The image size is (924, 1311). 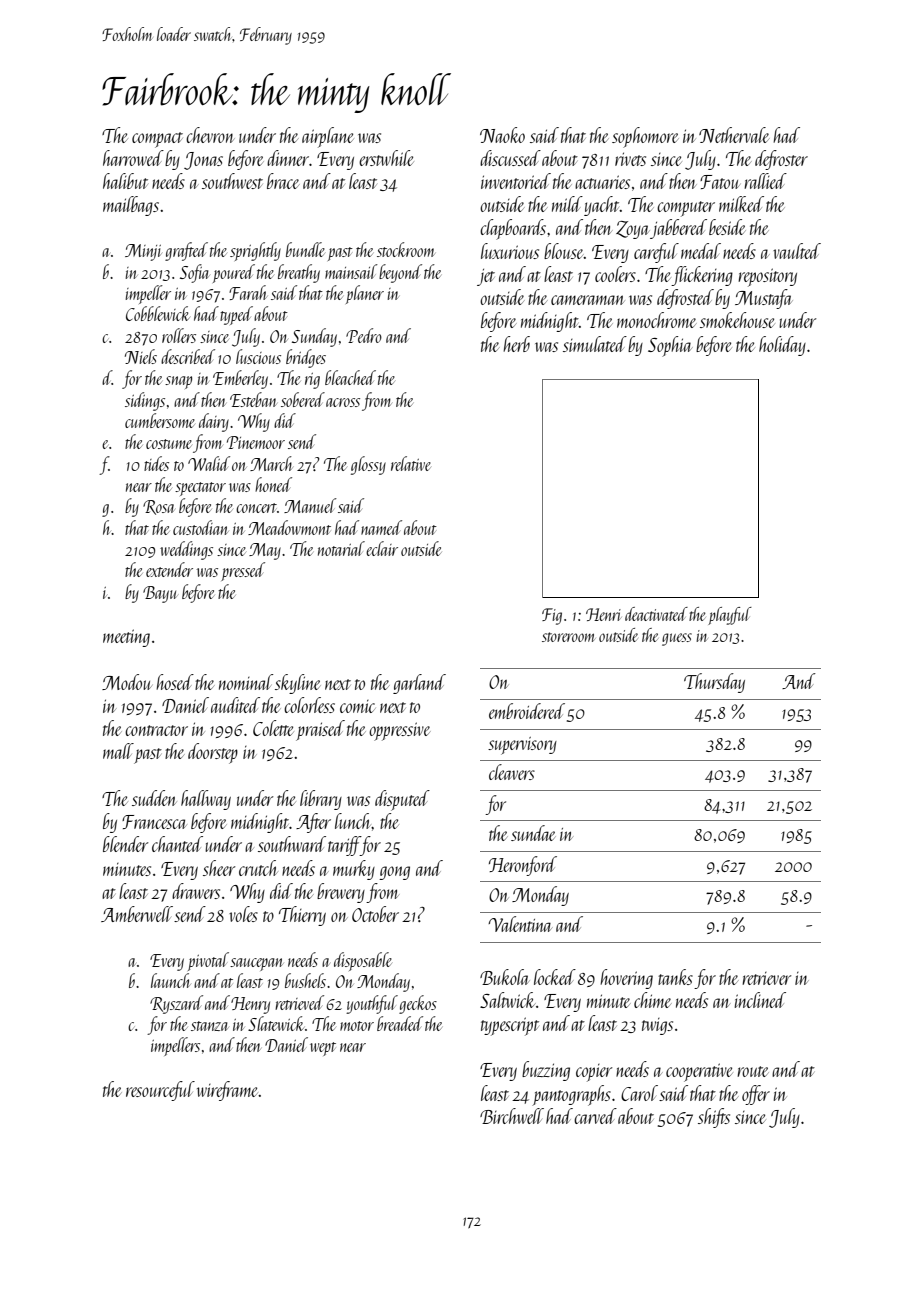 I want to click on resourceful, so click(x=160, y=1091).
